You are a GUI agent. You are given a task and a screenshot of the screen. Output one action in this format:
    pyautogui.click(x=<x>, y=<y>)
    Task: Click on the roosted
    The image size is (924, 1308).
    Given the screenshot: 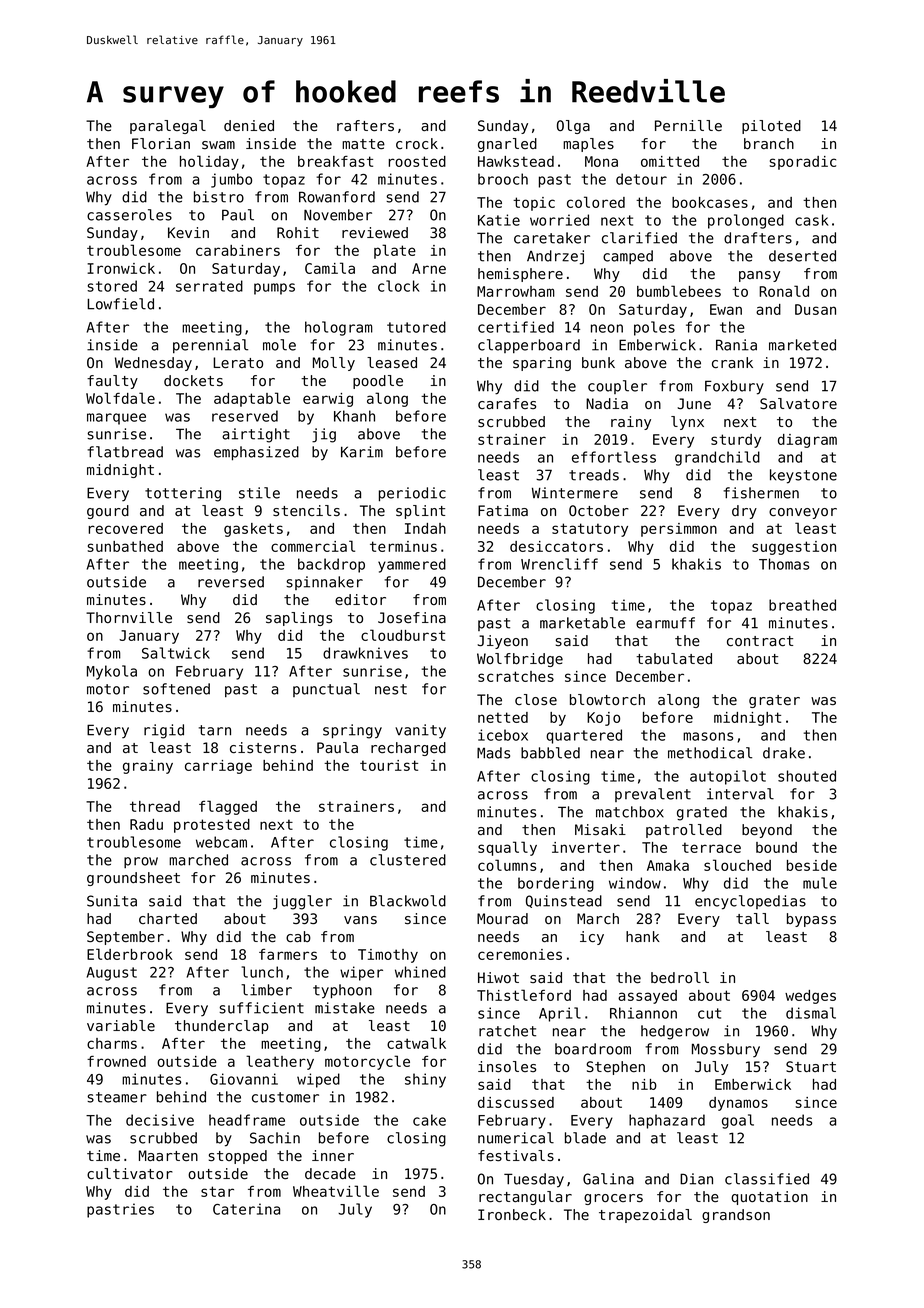 What is the action you would take?
    pyautogui.click(x=417, y=161)
